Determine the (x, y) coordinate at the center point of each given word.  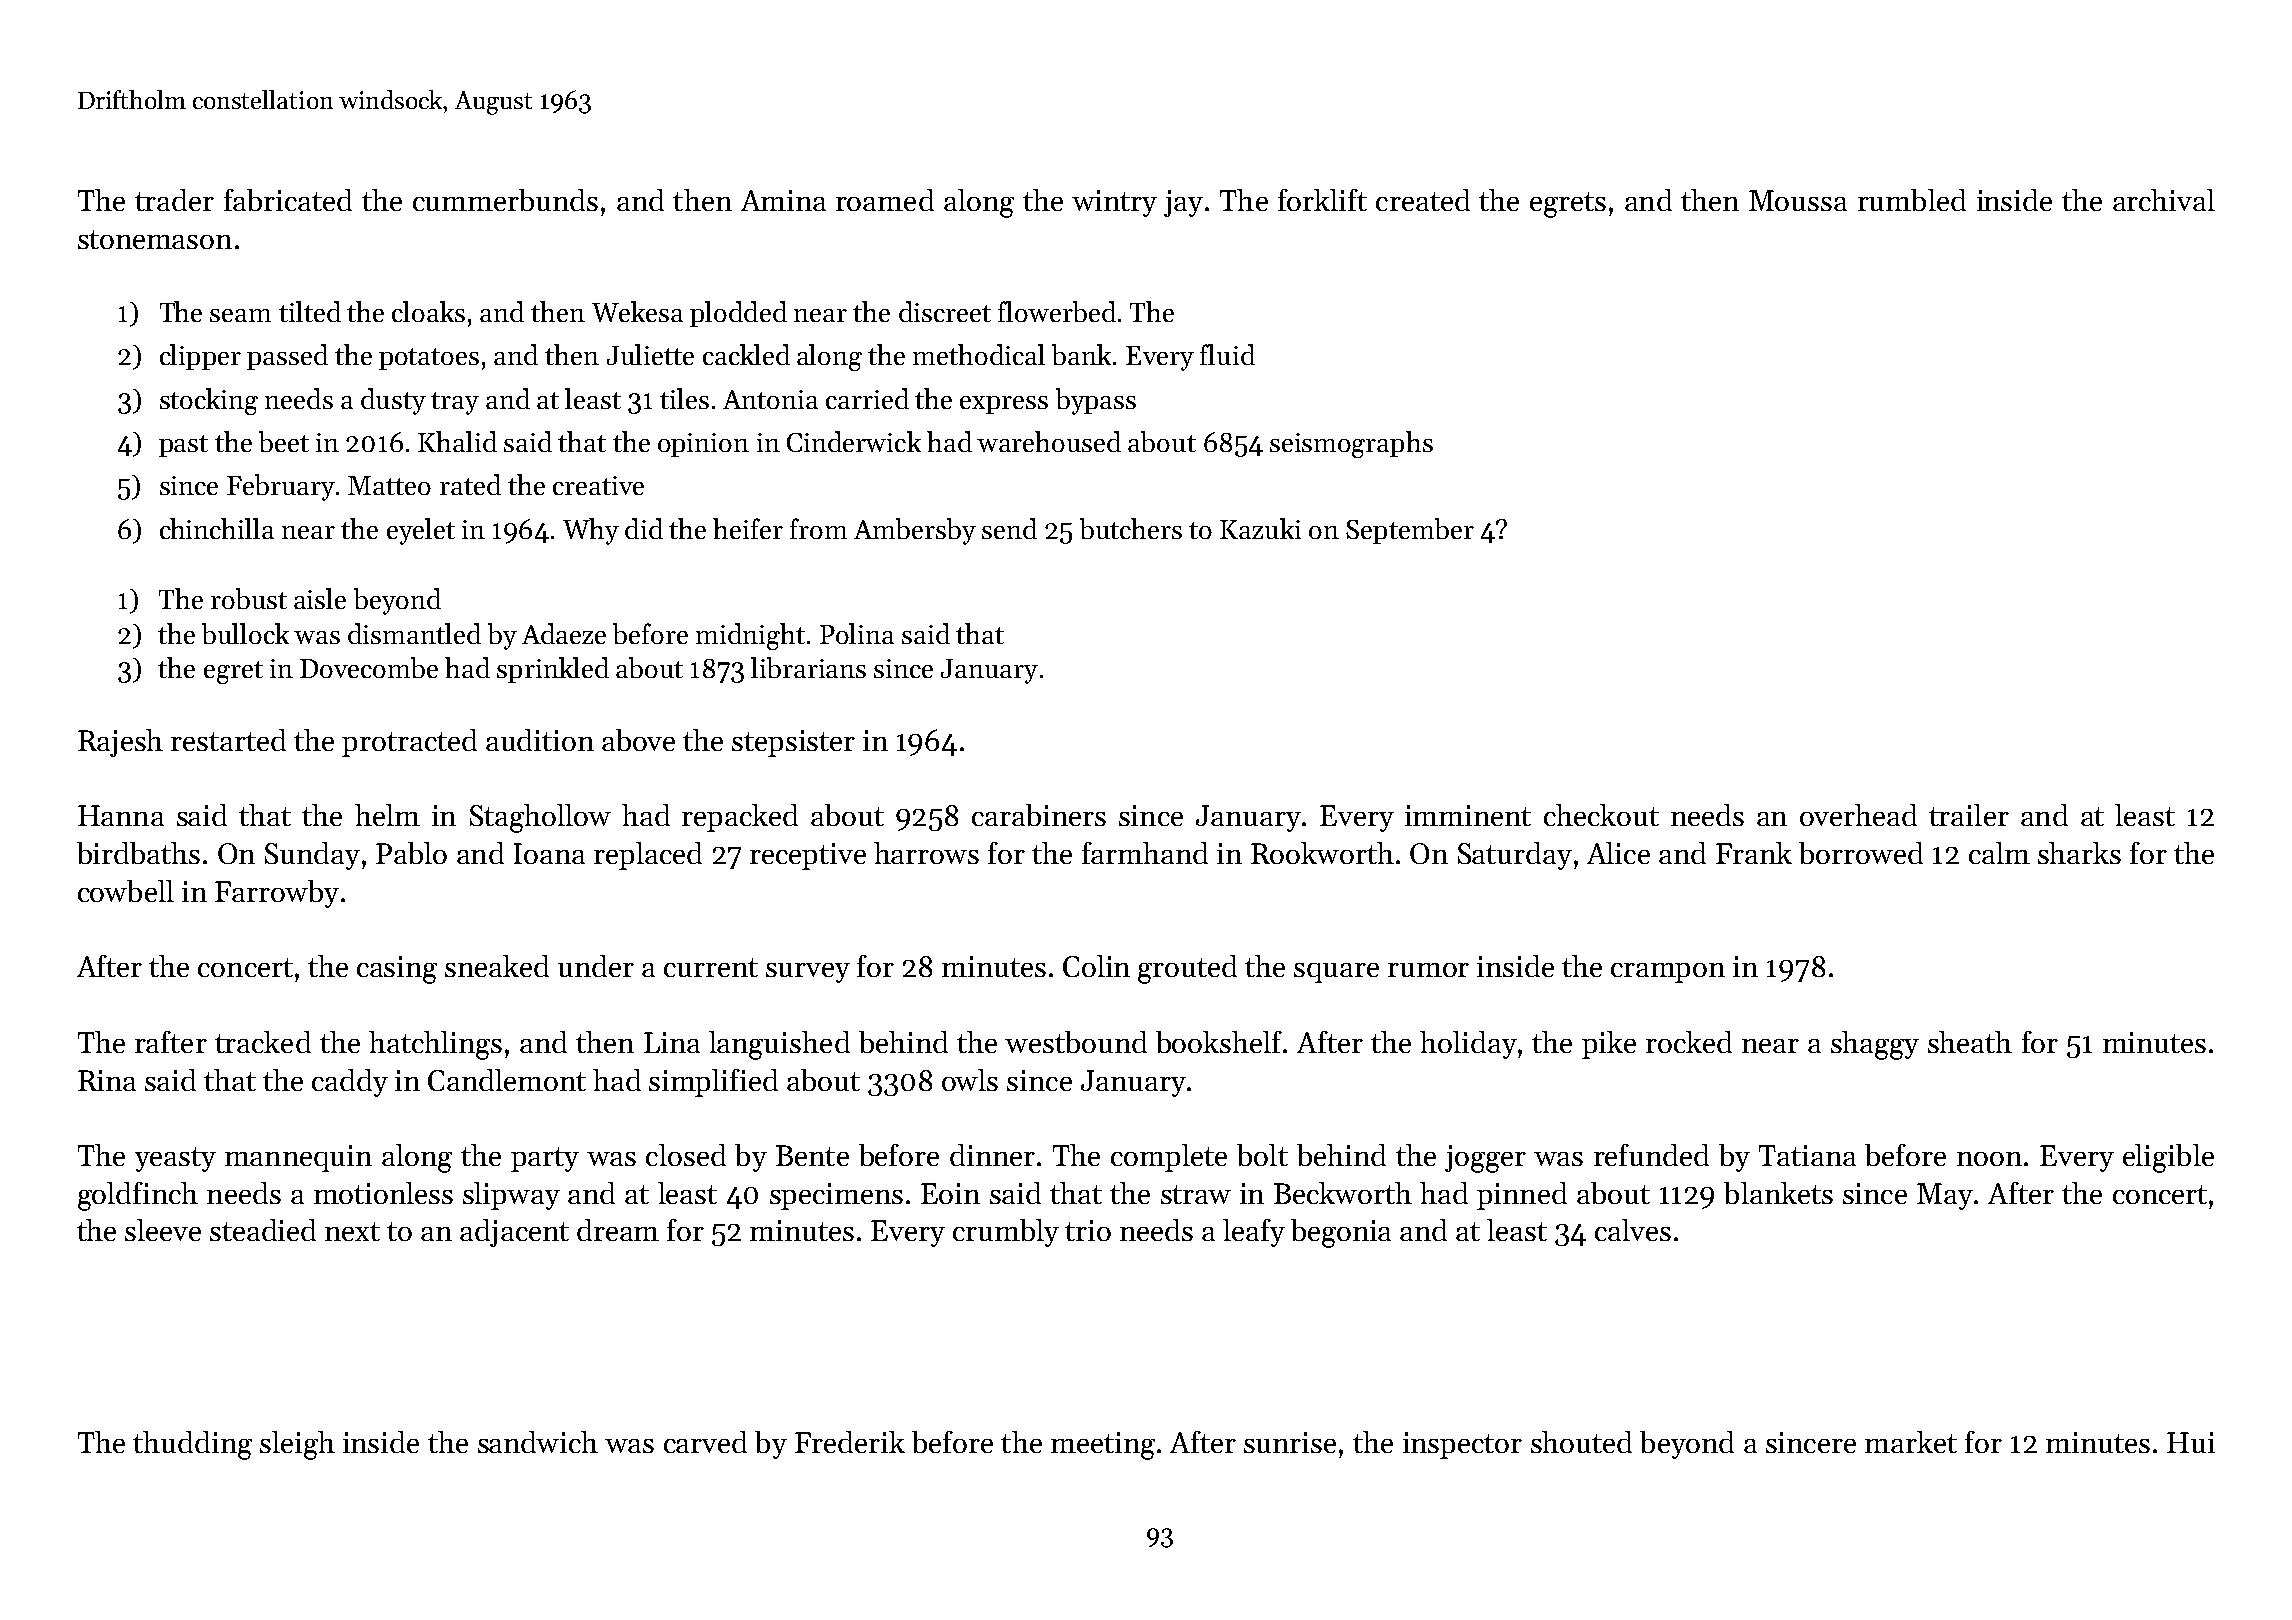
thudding (192, 1445)
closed (686, 1155)
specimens (836, 1196)
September (1410, 531)
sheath (1970, 1042)
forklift (1322, 200)
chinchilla (217, 528)
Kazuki (1260, 528)
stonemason (155, 239)
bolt (1262, 1155)
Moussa (1798, 200)
